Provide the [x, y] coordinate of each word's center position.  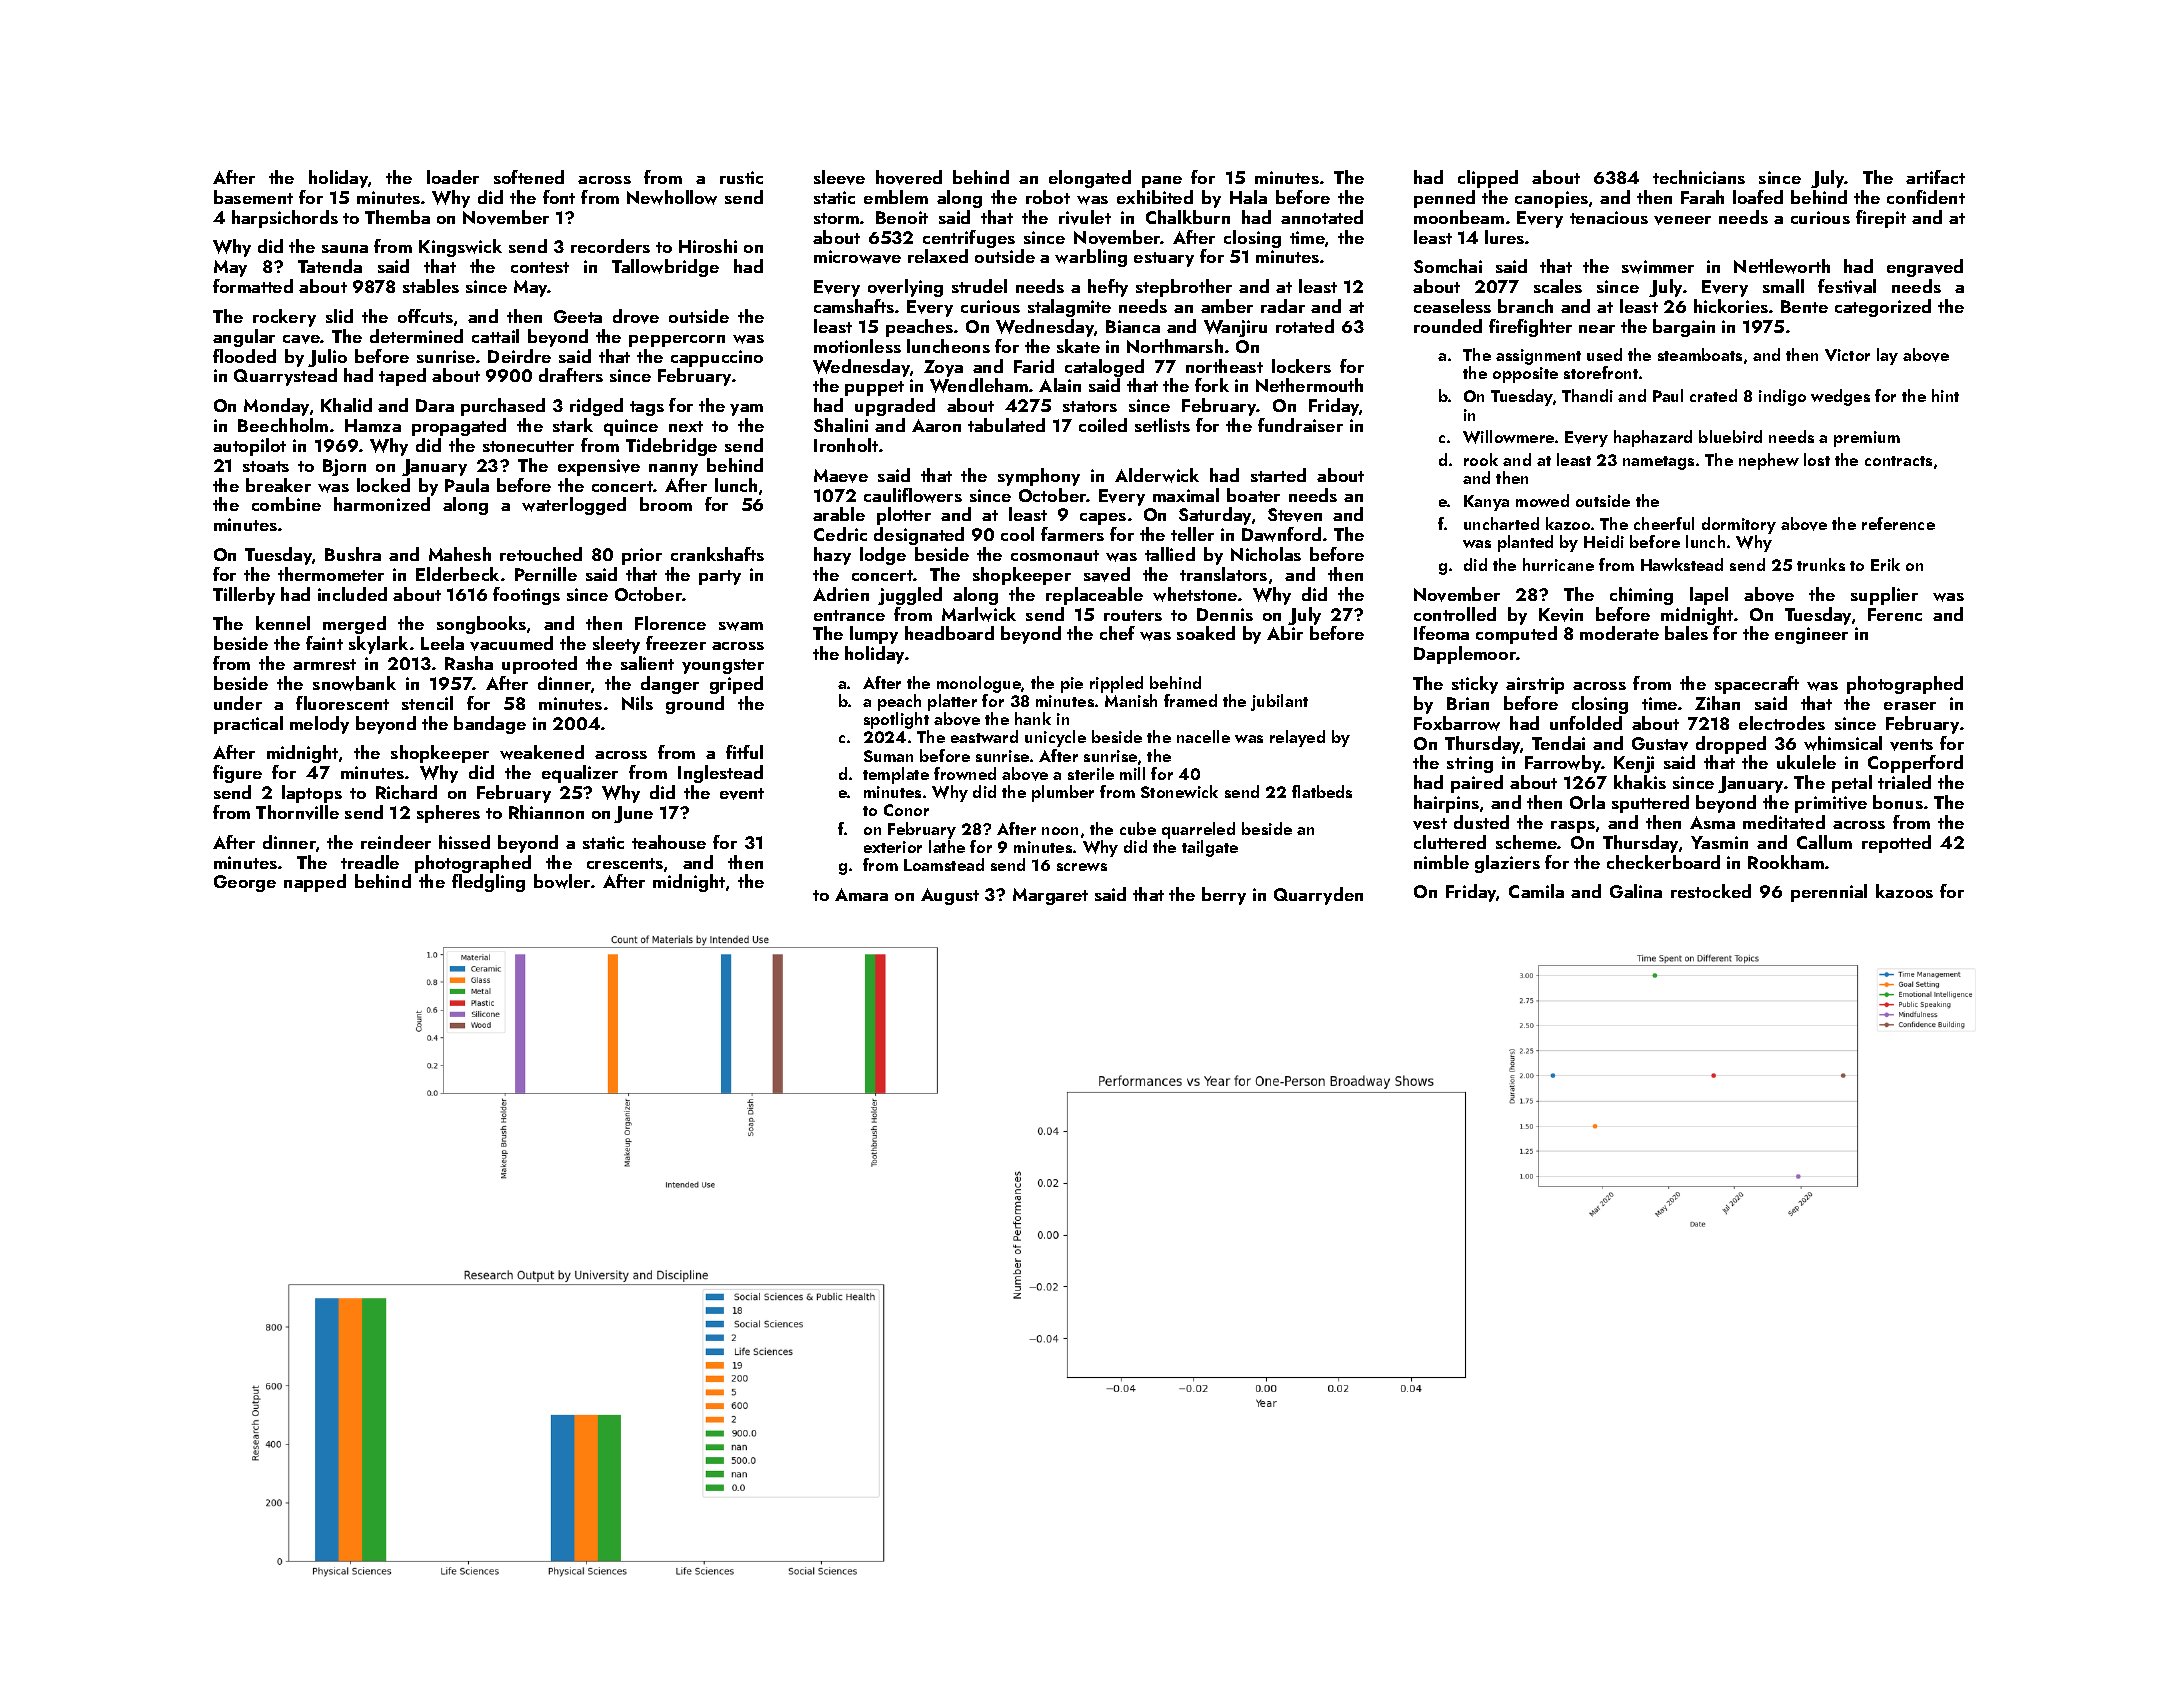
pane [1162, 182]
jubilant [1279, 702]
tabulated [1006, 425]
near [1597, 329]
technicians [1699, 177]
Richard [406, 792]
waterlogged [574, 506]
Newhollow [672, 197]
